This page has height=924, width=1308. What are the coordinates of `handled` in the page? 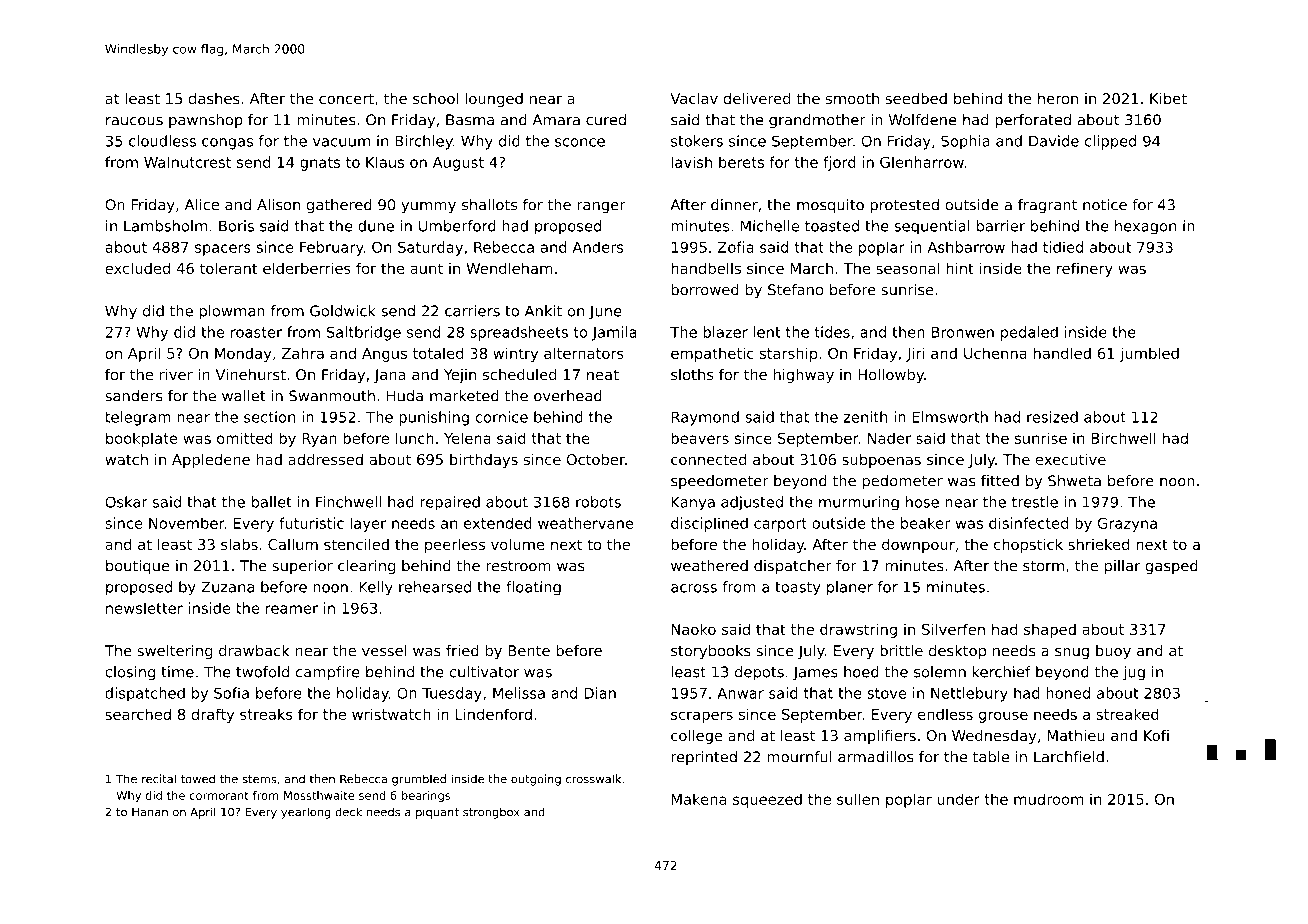 It's located at (1062, 353).
